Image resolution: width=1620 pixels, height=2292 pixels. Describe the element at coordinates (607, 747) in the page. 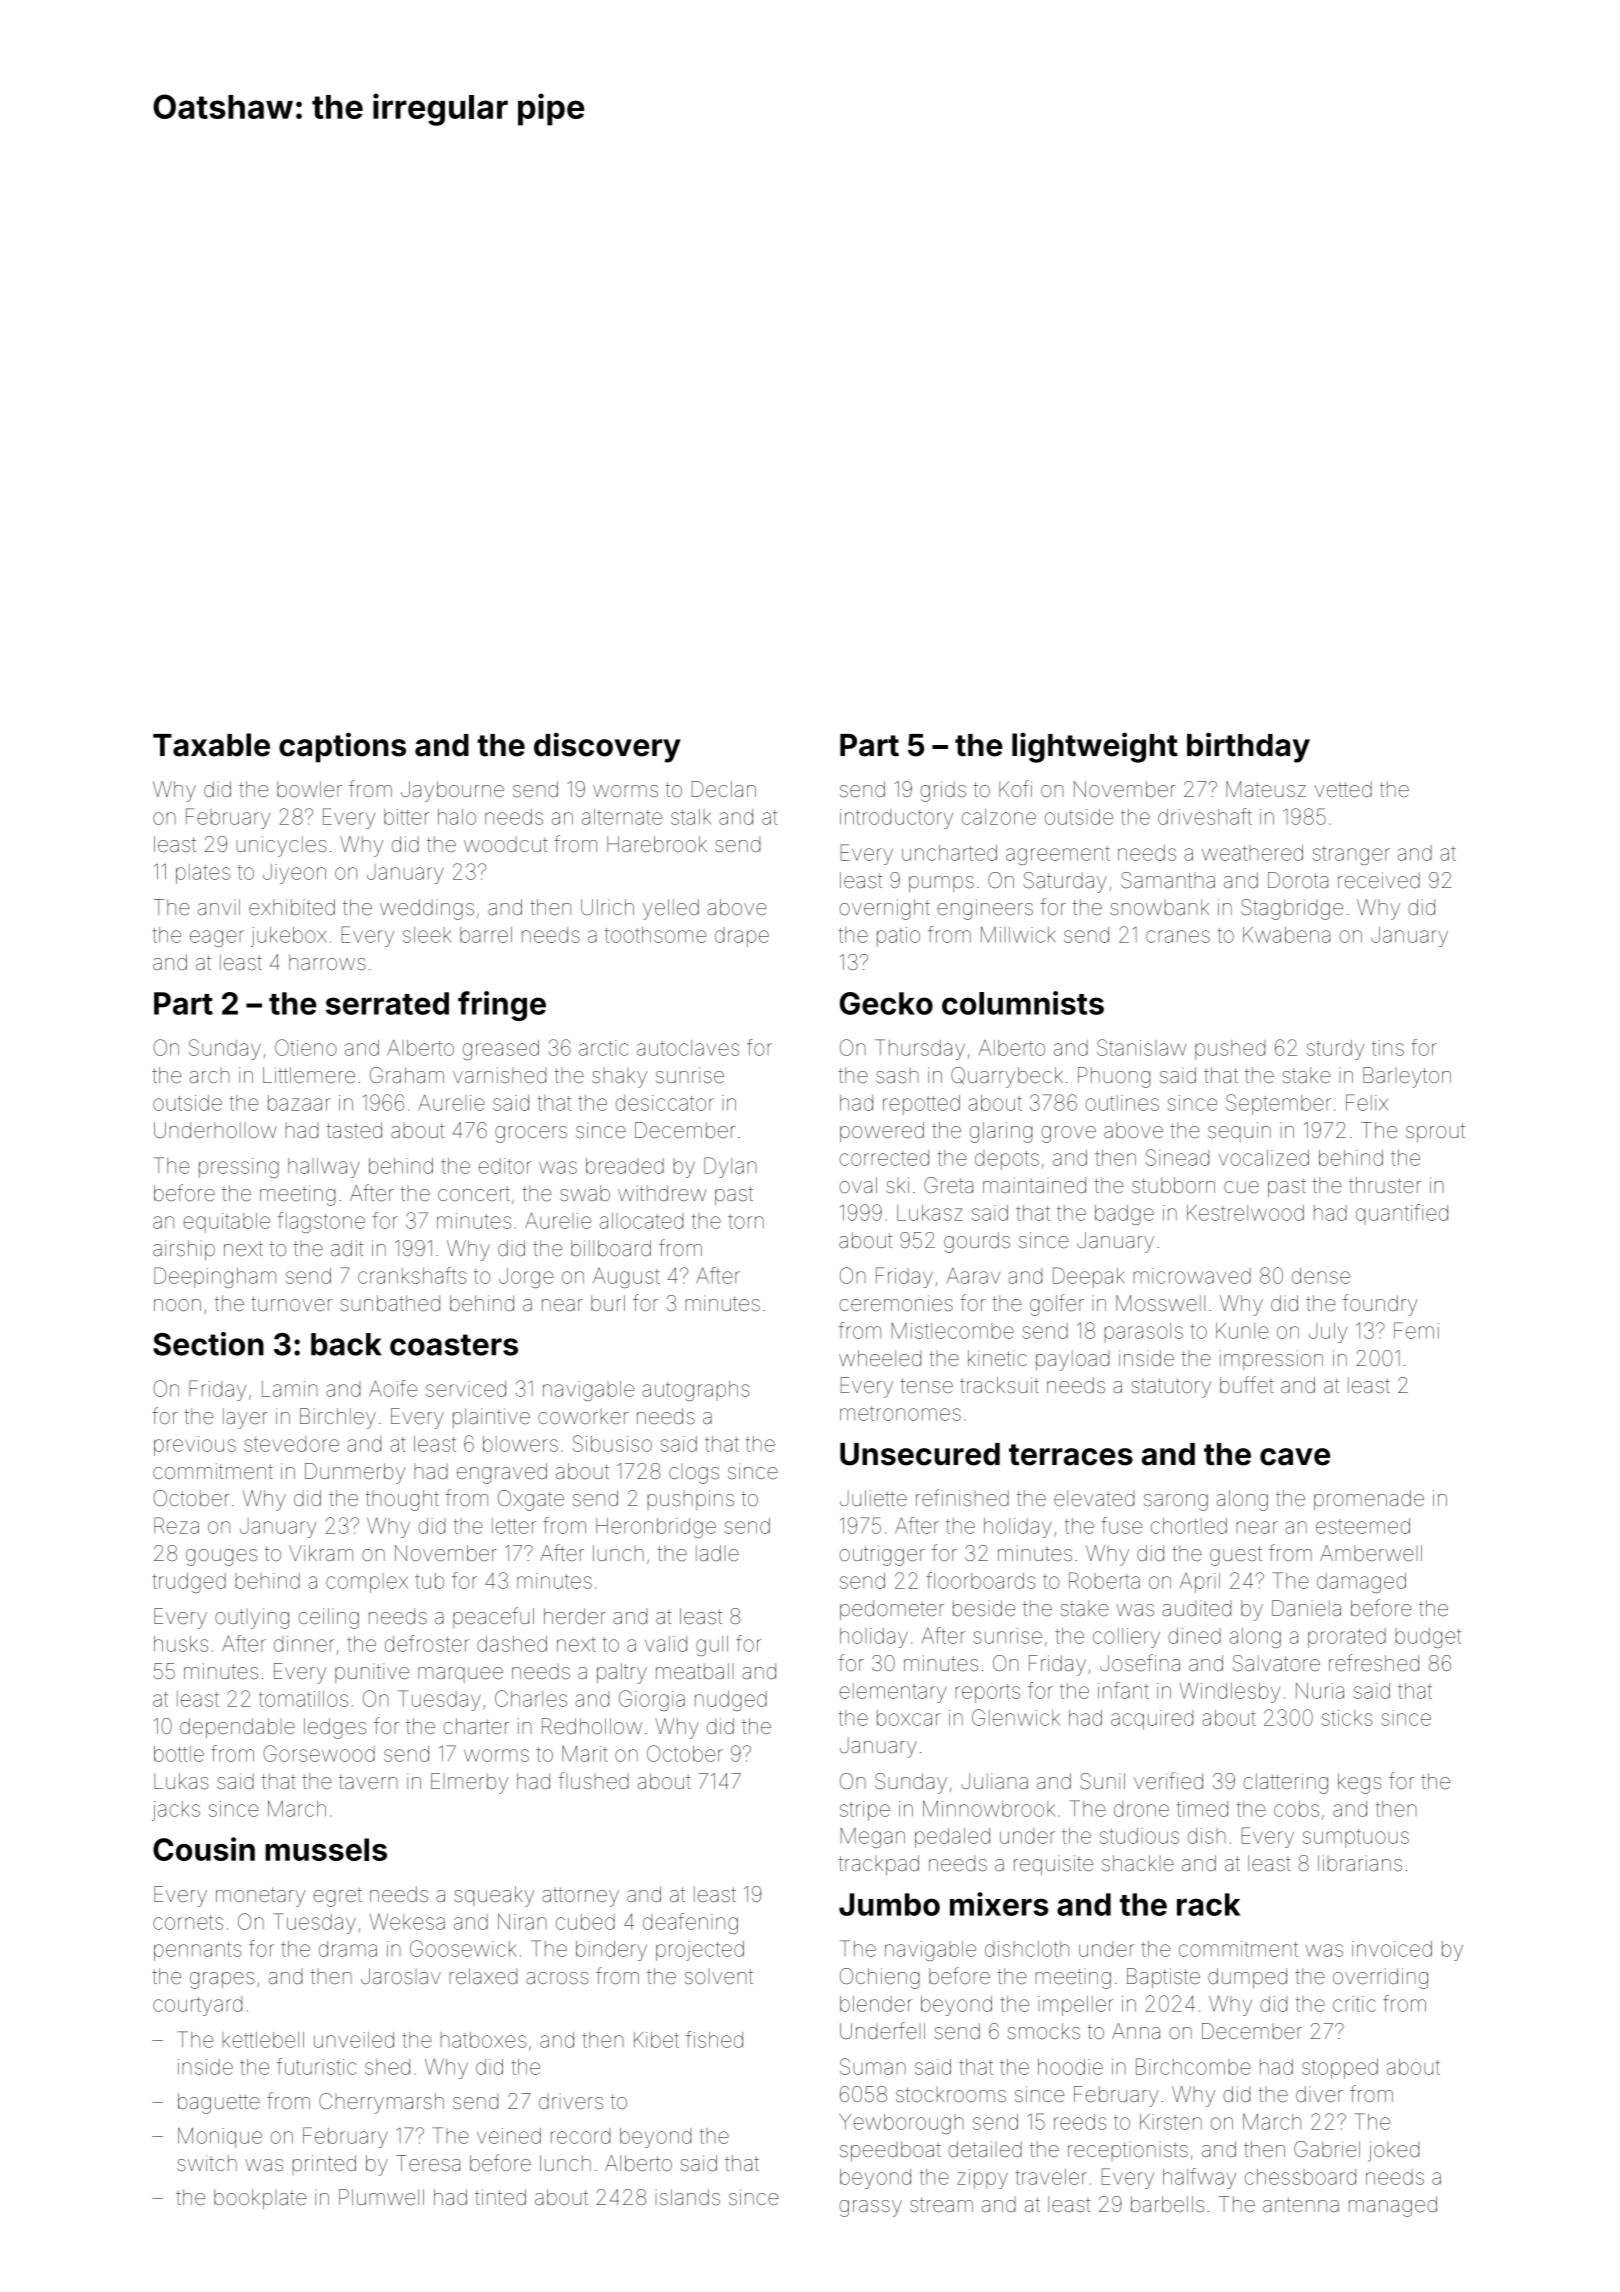

I see `discovery` at that location.
